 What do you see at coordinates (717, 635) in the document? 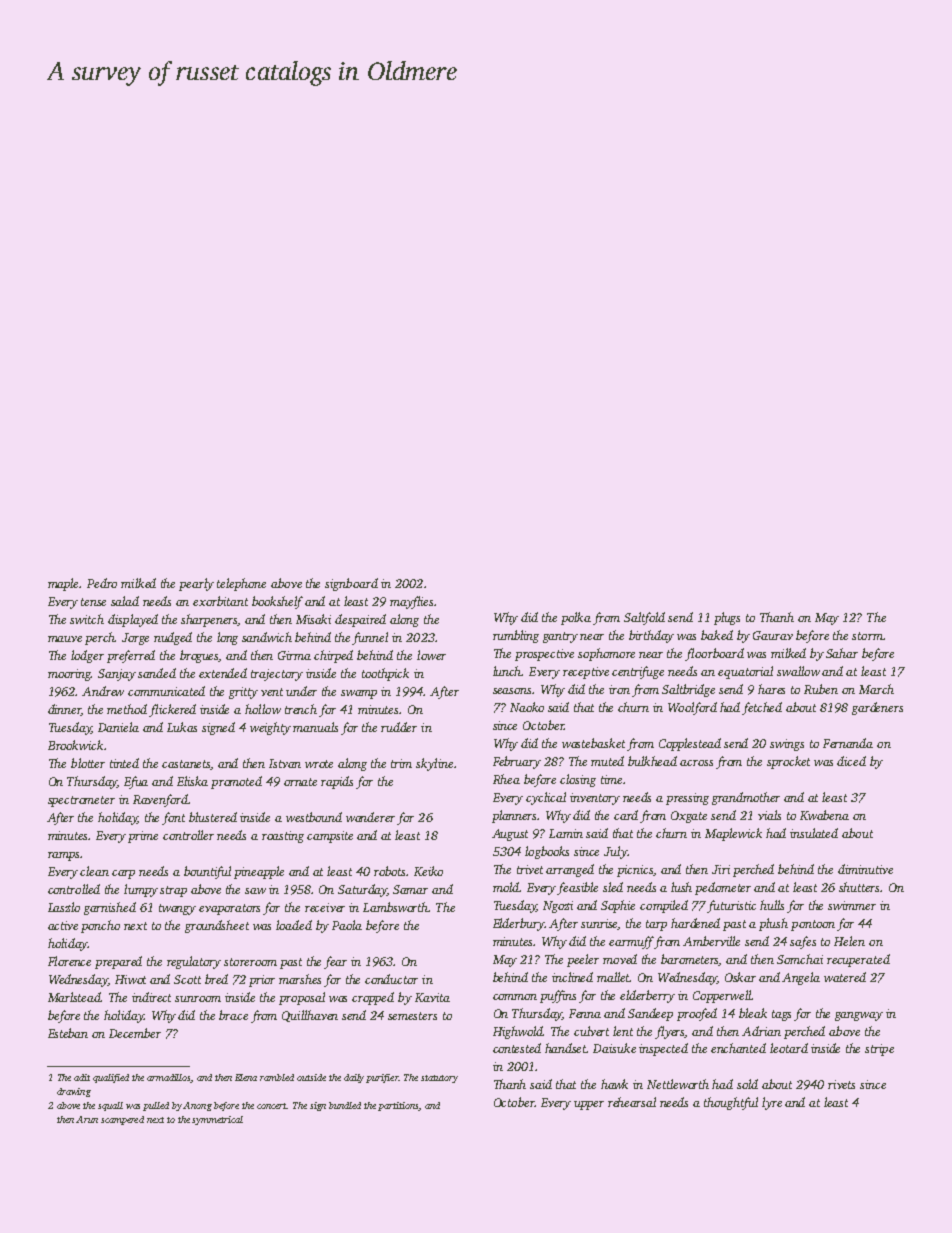
I see `baked` at bounding box center [717, 635].
